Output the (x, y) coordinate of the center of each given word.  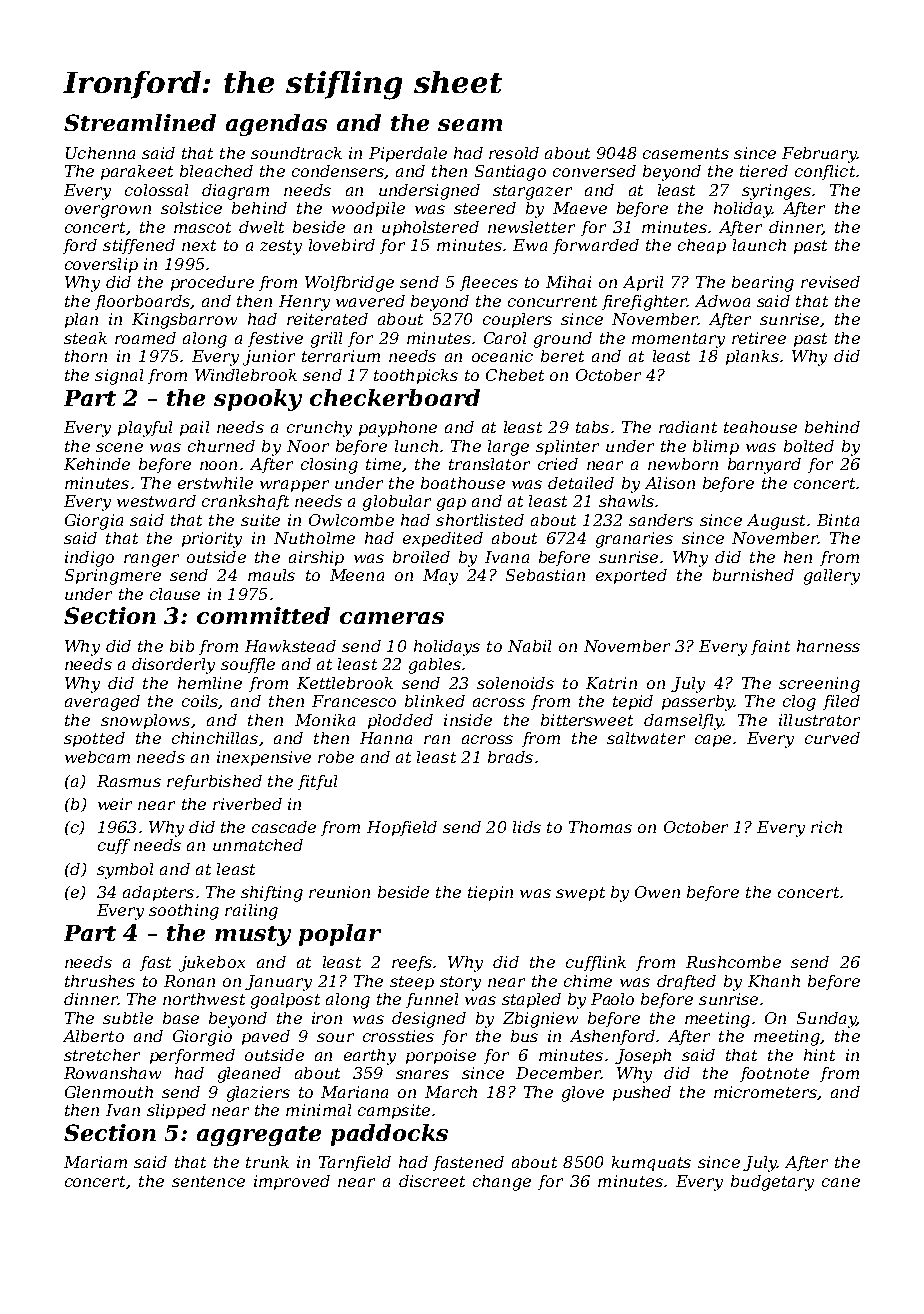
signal (119, 377)
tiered (764, 171)
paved (266, 1037)
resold (514, 153)
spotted (94, 739)
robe (336, 757)
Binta (838, 520)
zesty (281, 247)
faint (770, 647)
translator (489, 464)
